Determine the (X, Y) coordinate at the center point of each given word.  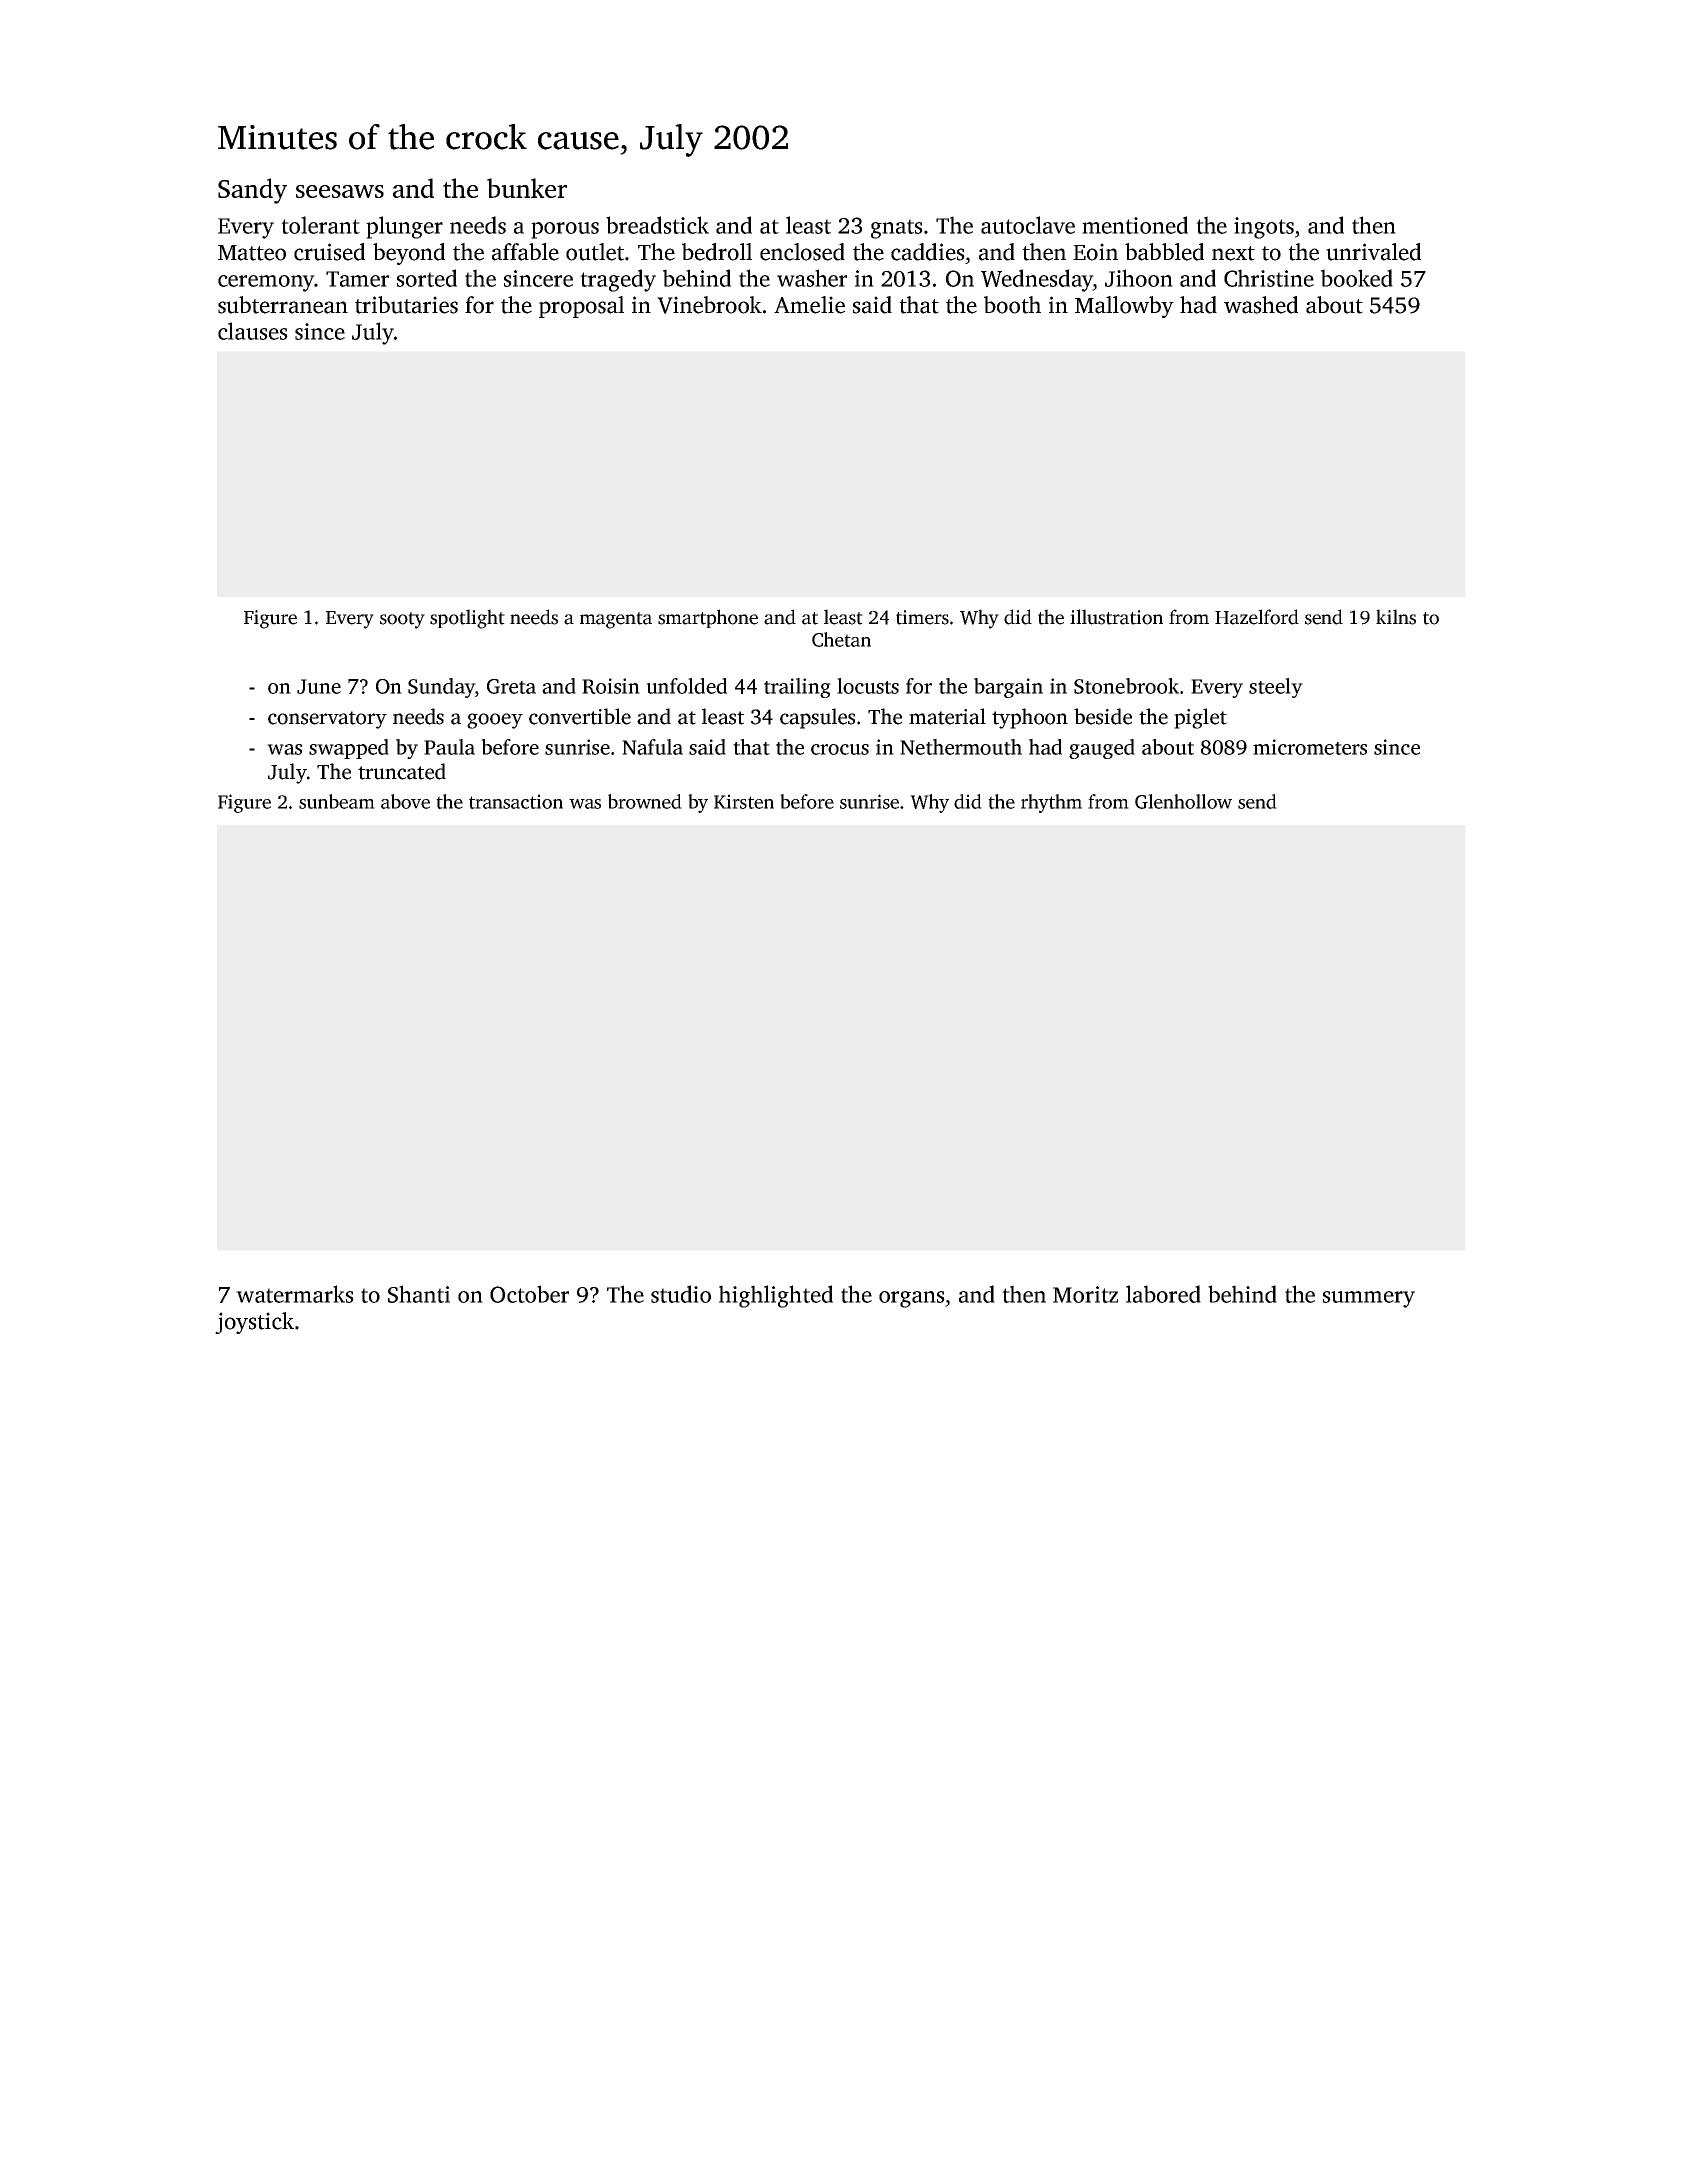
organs (912, 1299)
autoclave (1028, 225)
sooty (402, 620)
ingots (1264, 228)
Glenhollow (1183, 801)
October (529, 1294)
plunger (404, 227)
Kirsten (744, 801)
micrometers (1310, 747)
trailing (797, 688)
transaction (516, 801)
